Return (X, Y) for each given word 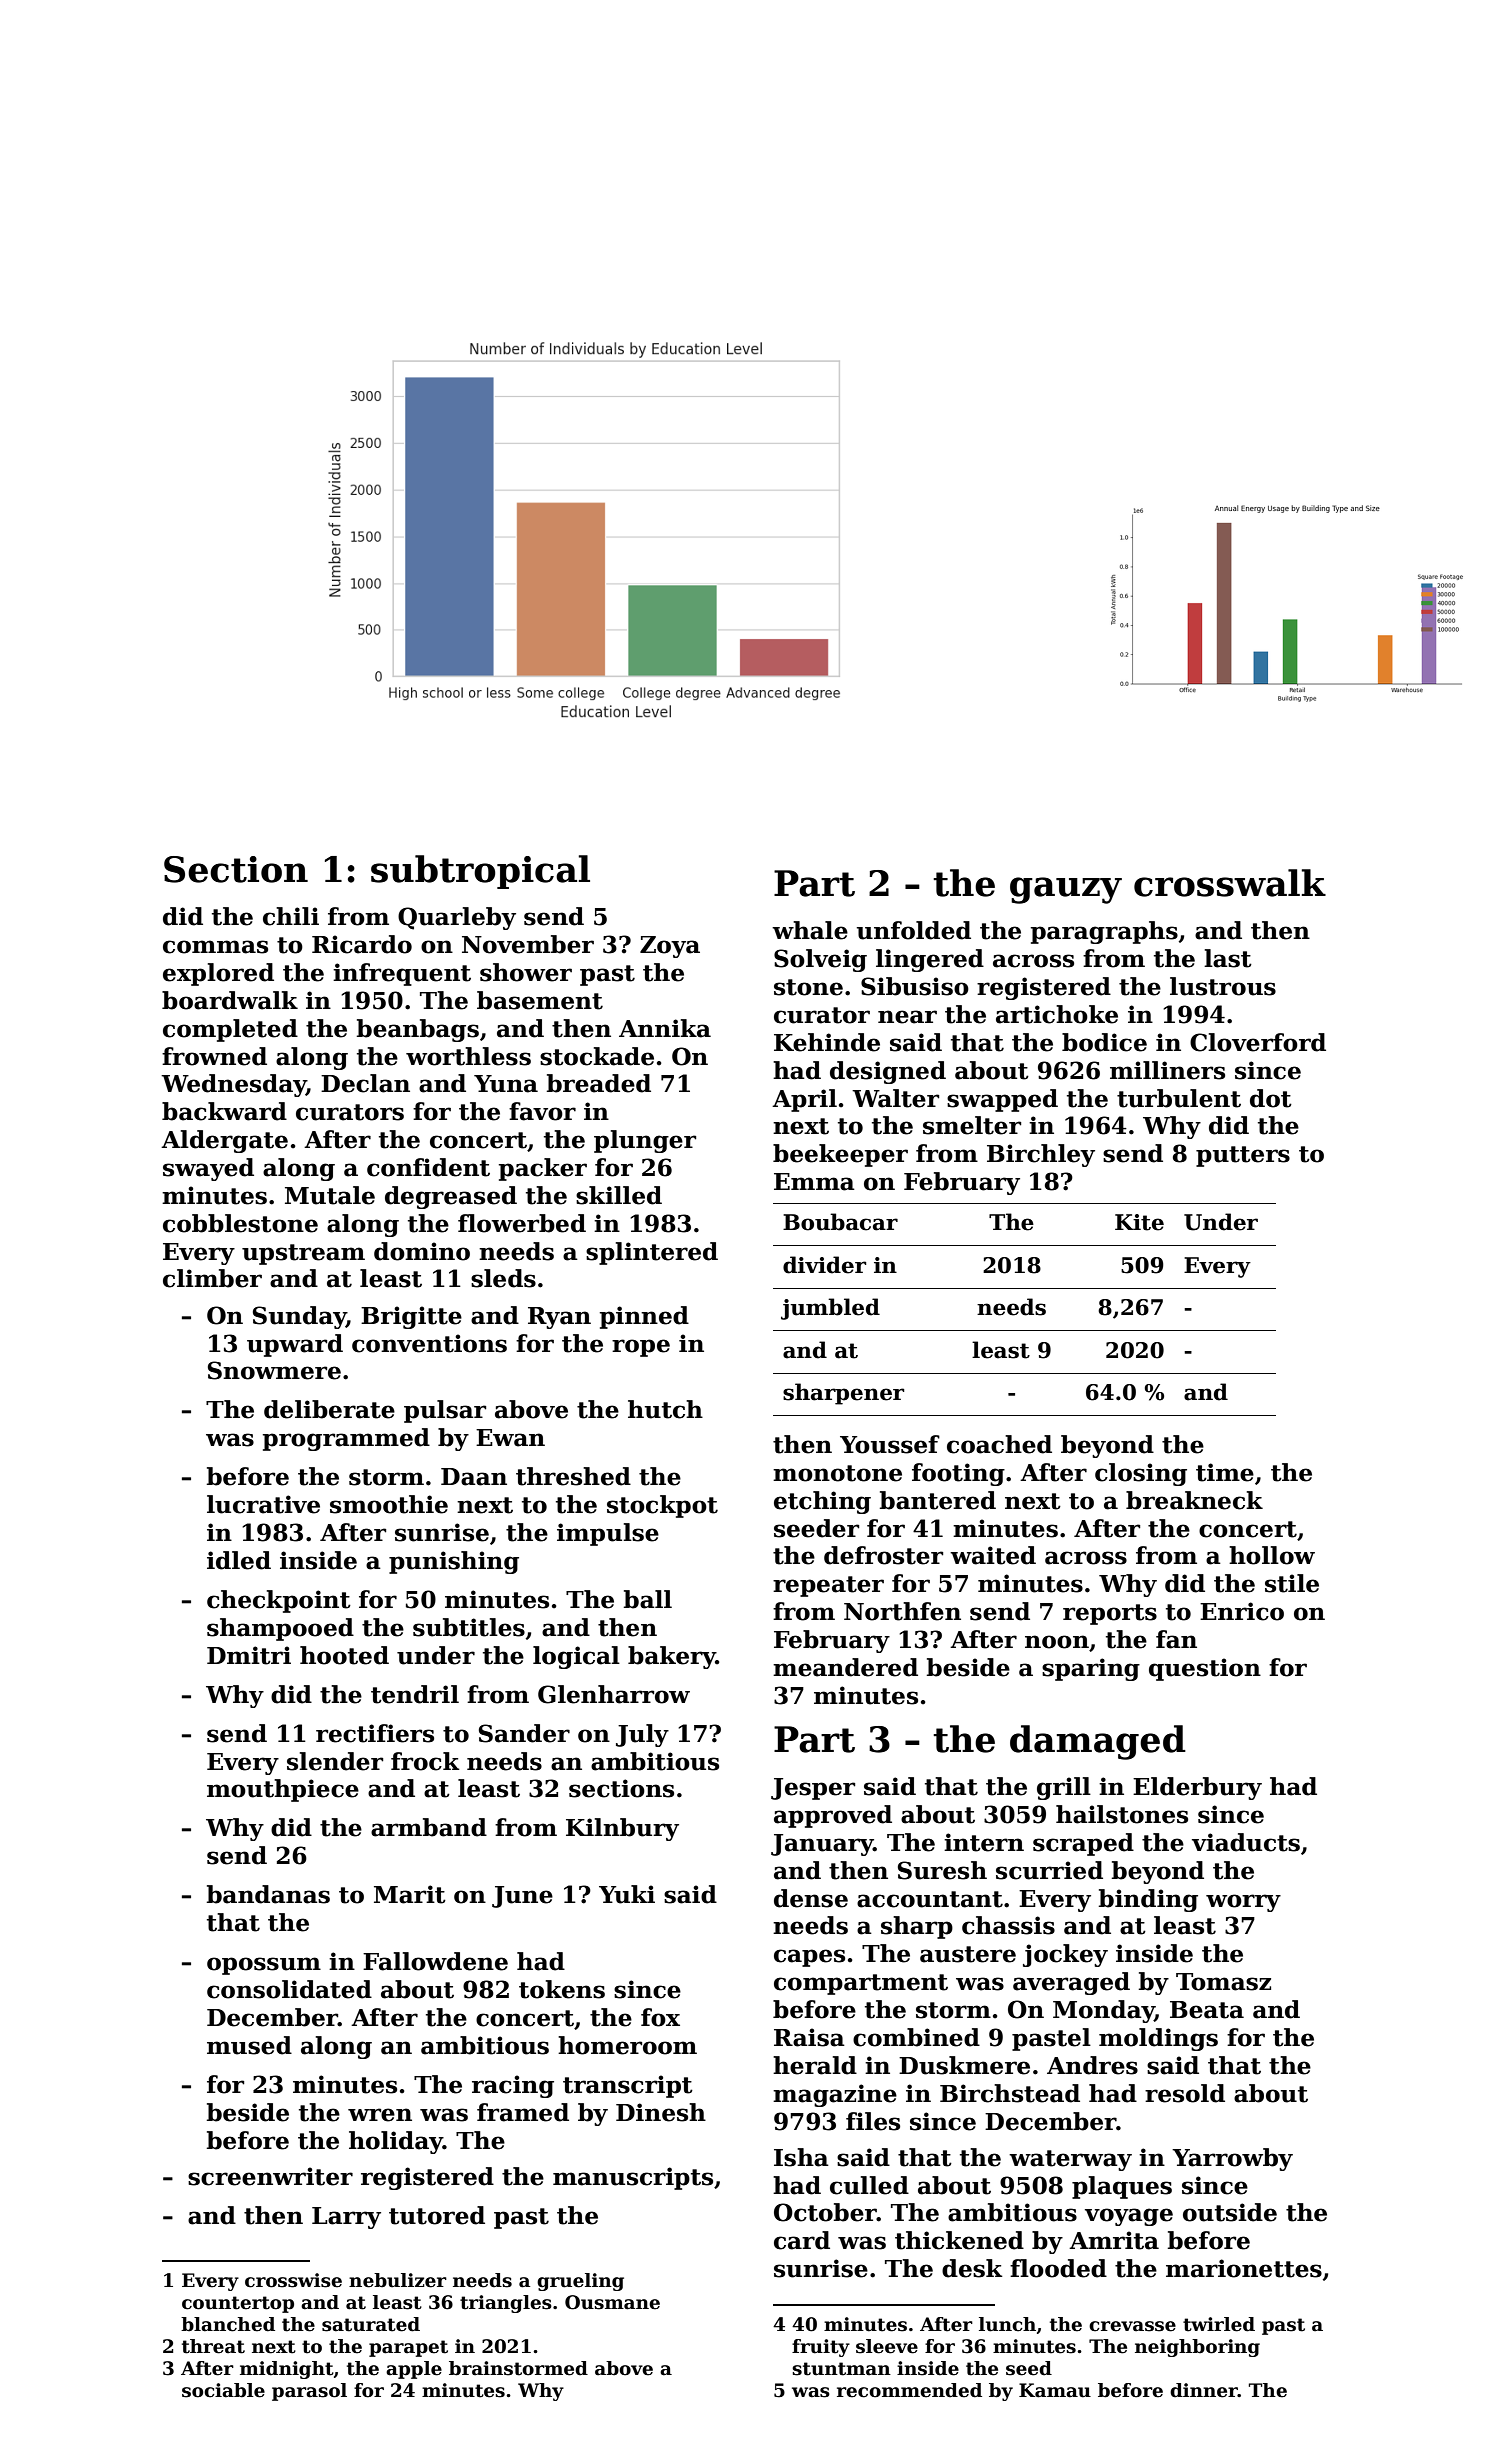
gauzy (1066, 890)
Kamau (1055, 2390)
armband (429, 1827)
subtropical (480, 872)
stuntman (841, 2369)
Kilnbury (622, 1829)
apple (414, 2370)
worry (1243, 1903)
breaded (599, 1083)
